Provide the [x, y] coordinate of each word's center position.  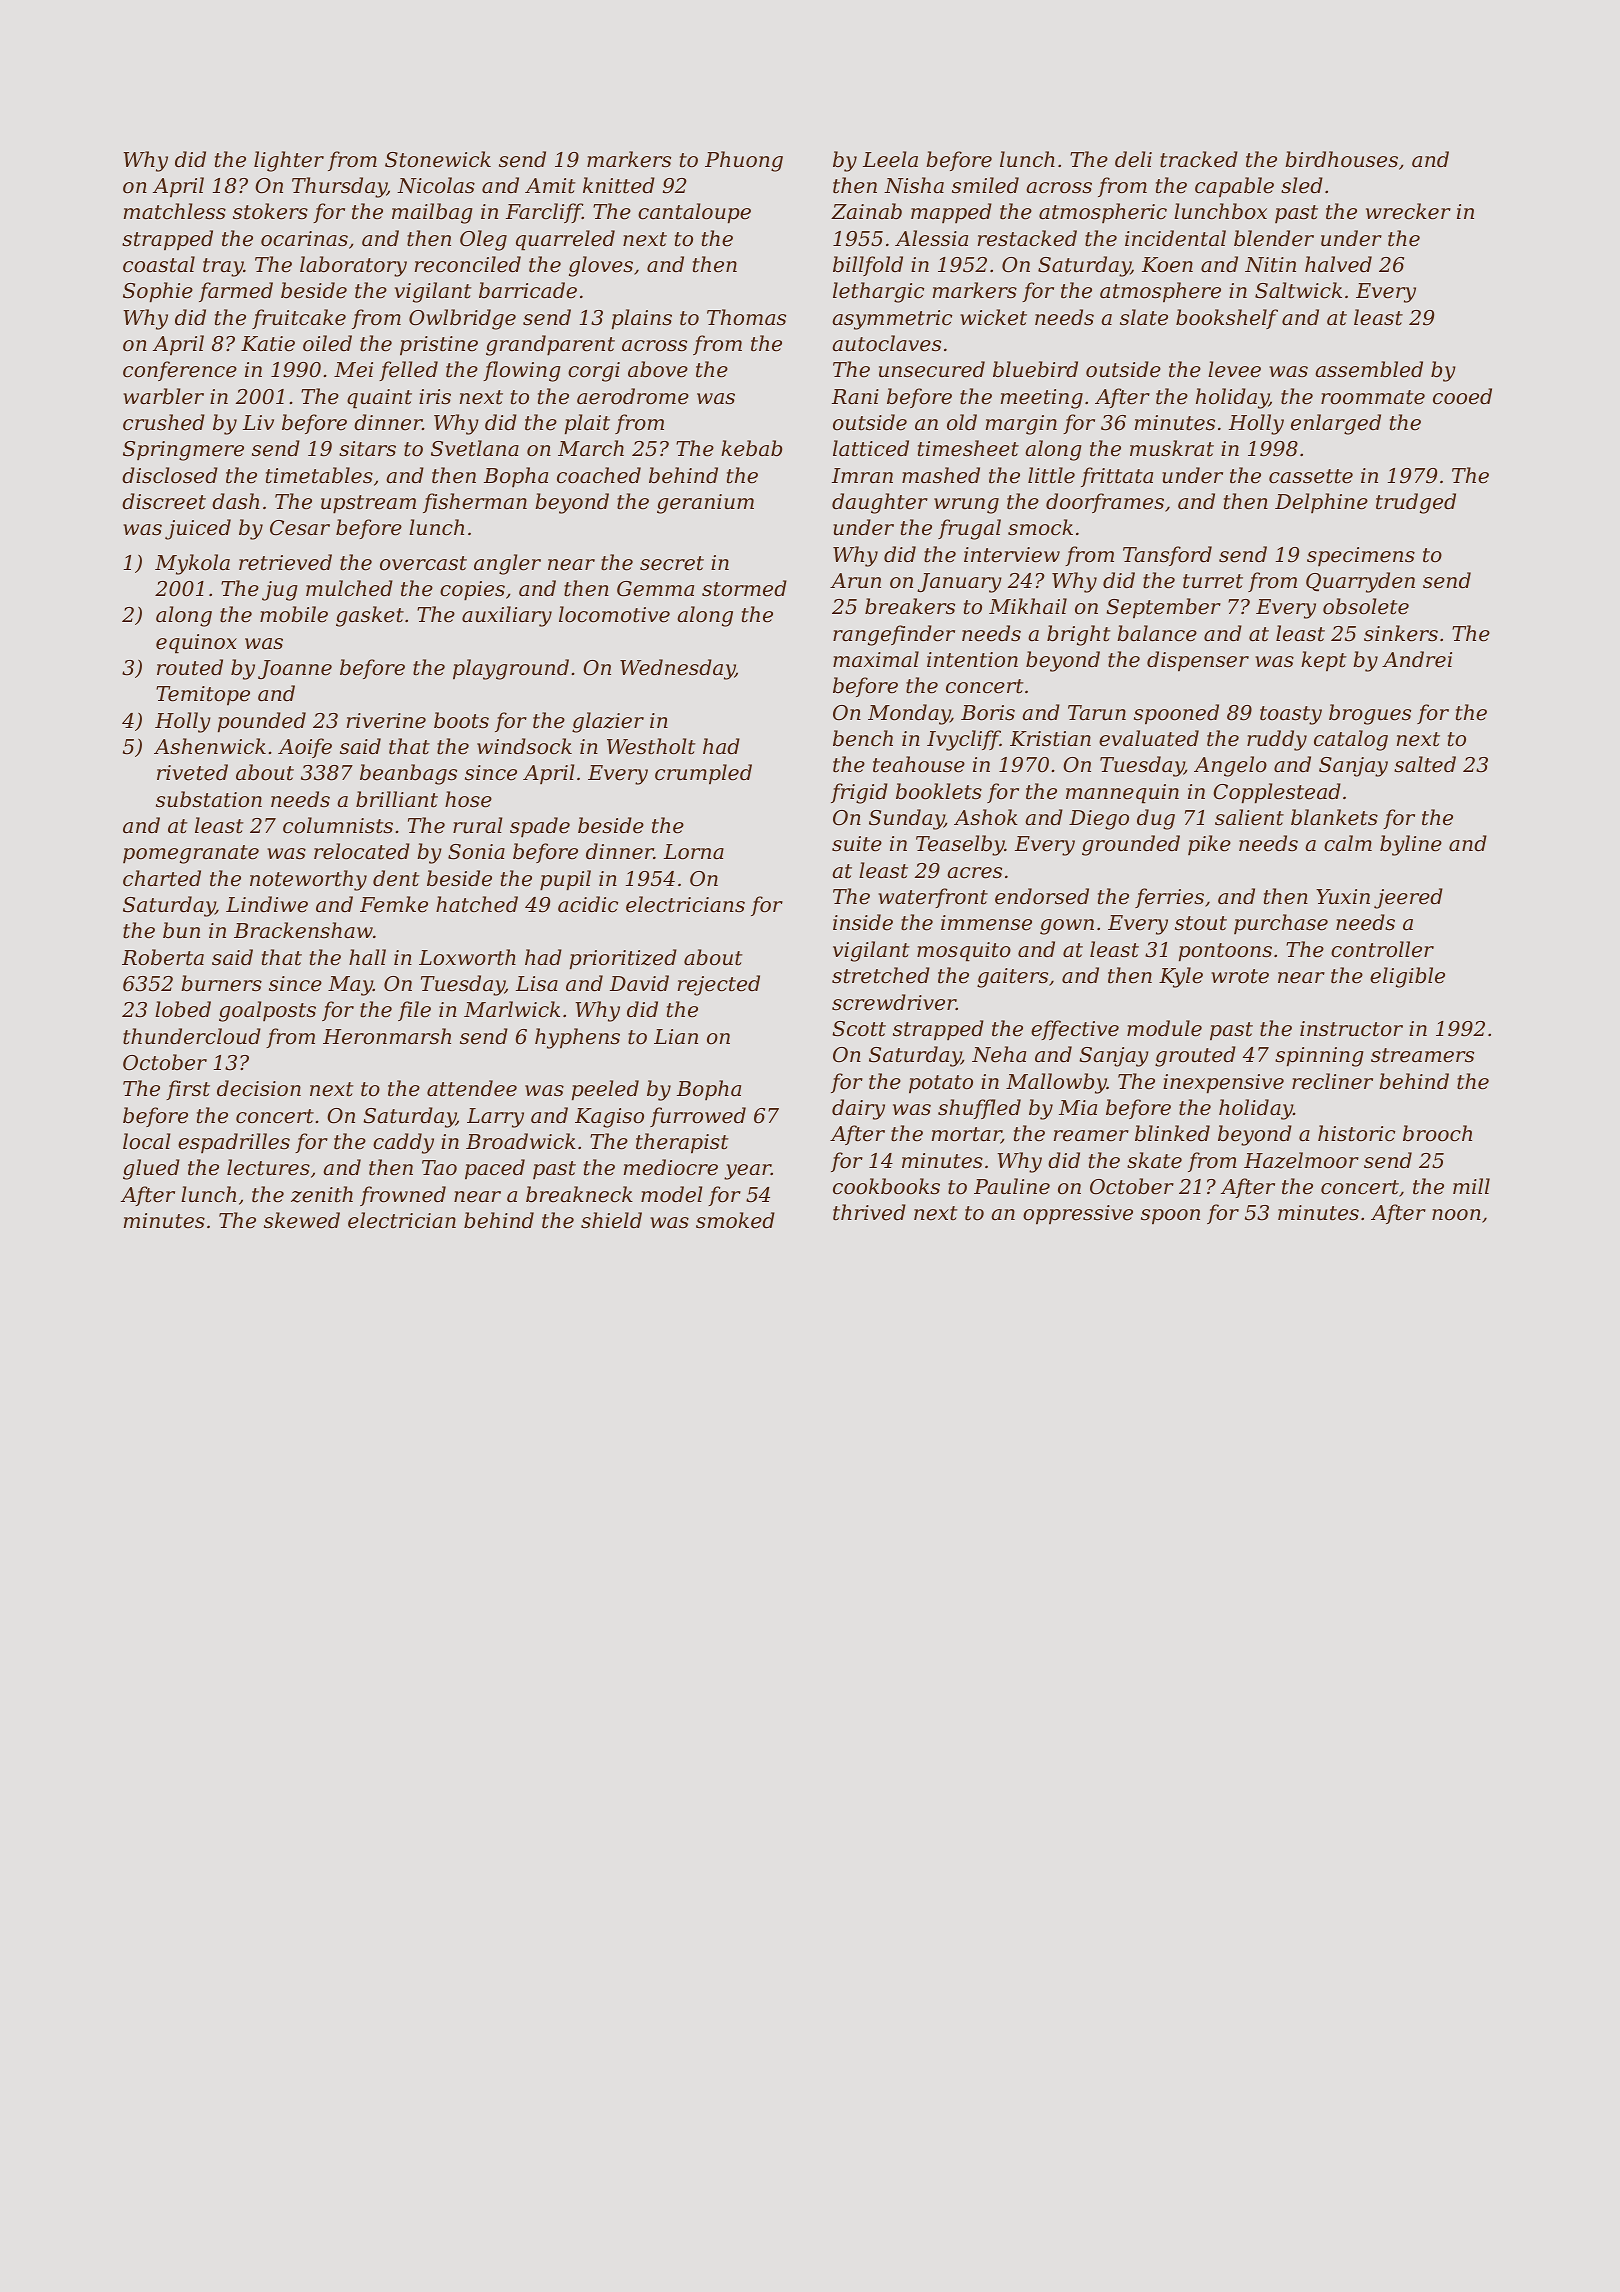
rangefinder [894, 635]
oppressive [1078, 1215]
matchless [175, 211]
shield [611, 1220]
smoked [735, 1220]
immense [986, 923]
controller [1382, 949]
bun [181, 930]
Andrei [1417, 659]
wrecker [1408, 211]
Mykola [192, 564]
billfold [868, 266]
